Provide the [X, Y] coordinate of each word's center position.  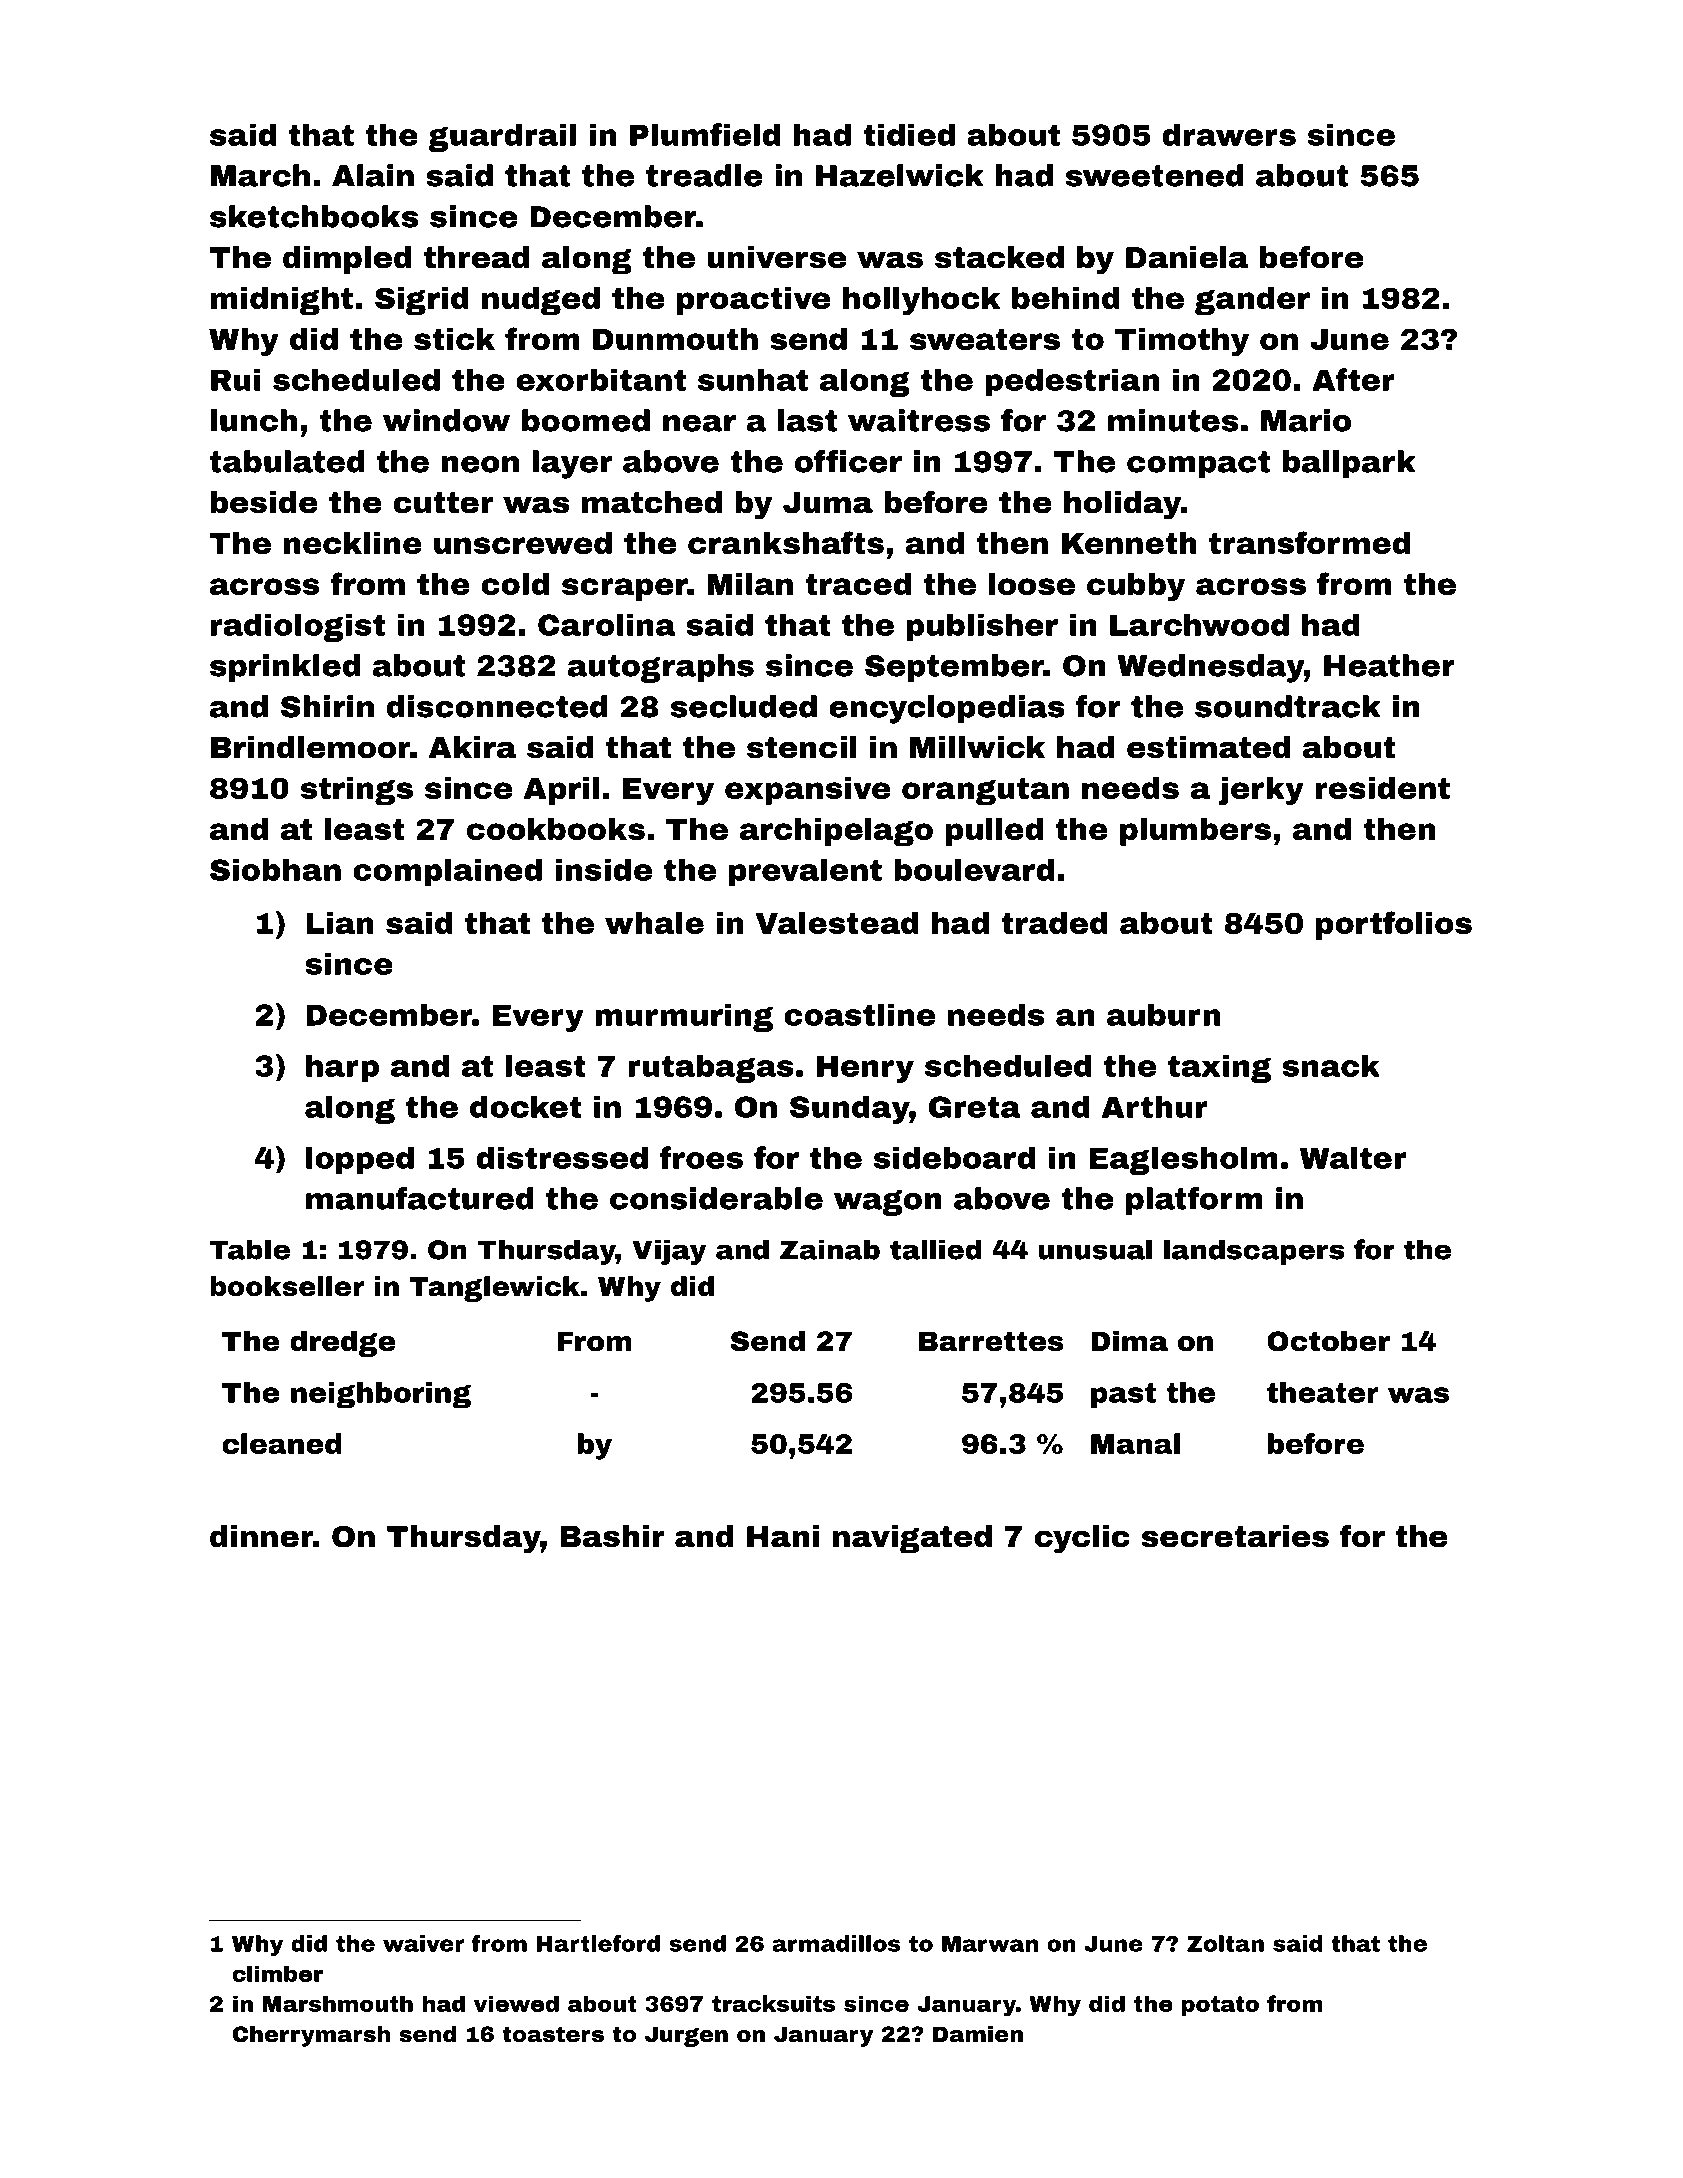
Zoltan [1225, 1943]
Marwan [990, 1944]
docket [525, 1106]
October [1328, 1341]
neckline [353, 543]
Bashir [612, 1536]
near [699, 423]
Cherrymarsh [311, 2036]
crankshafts [786, 542]
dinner [261, 1536]
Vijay [669, 1252]
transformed [1309, 542]
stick [454, 339]
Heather [1389, 665]
